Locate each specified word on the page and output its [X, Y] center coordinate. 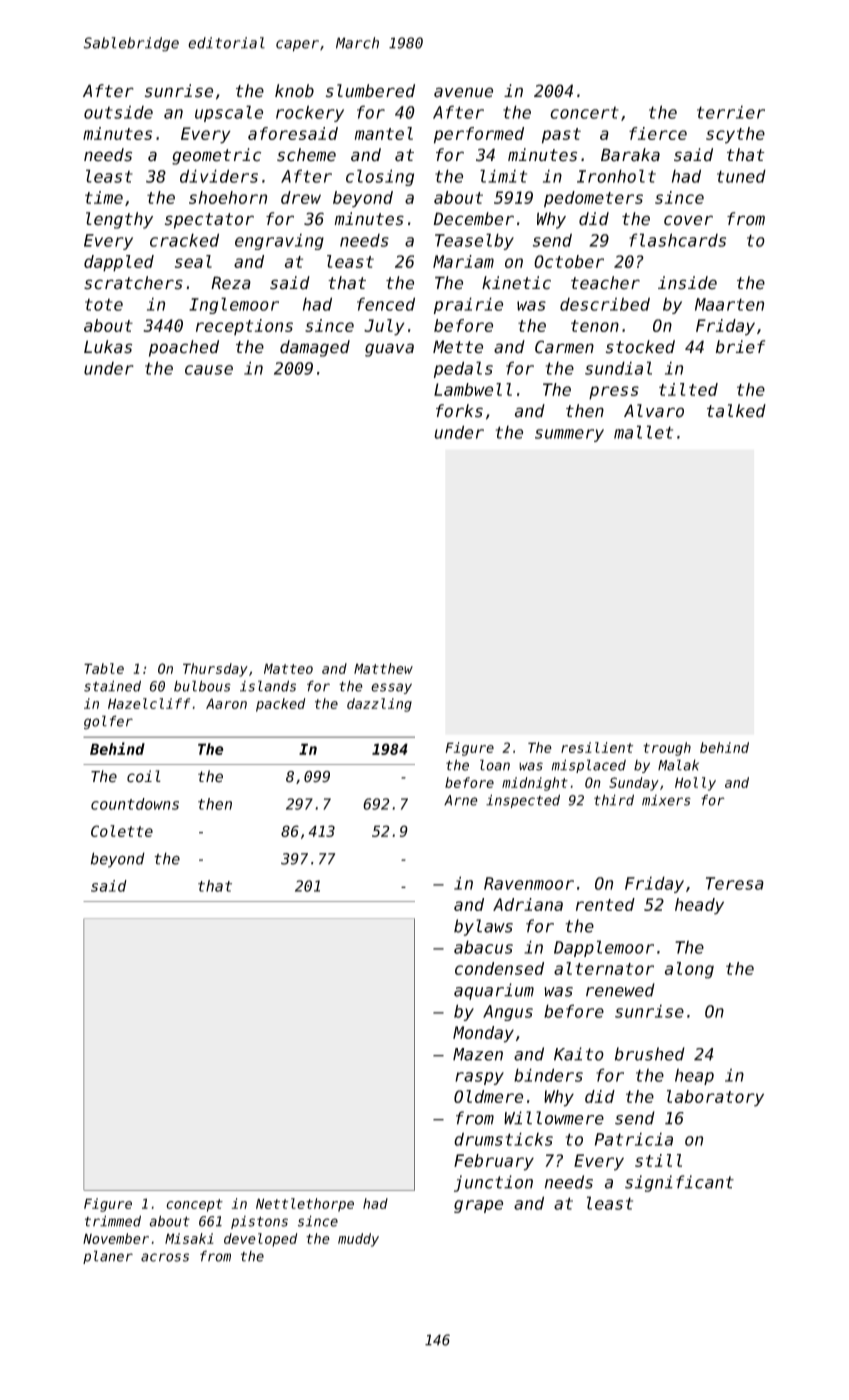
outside [118, 112]
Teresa [735, 883]
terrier [731, 112]
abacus [483, 947]
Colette [122, 831]
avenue [463, 92]
